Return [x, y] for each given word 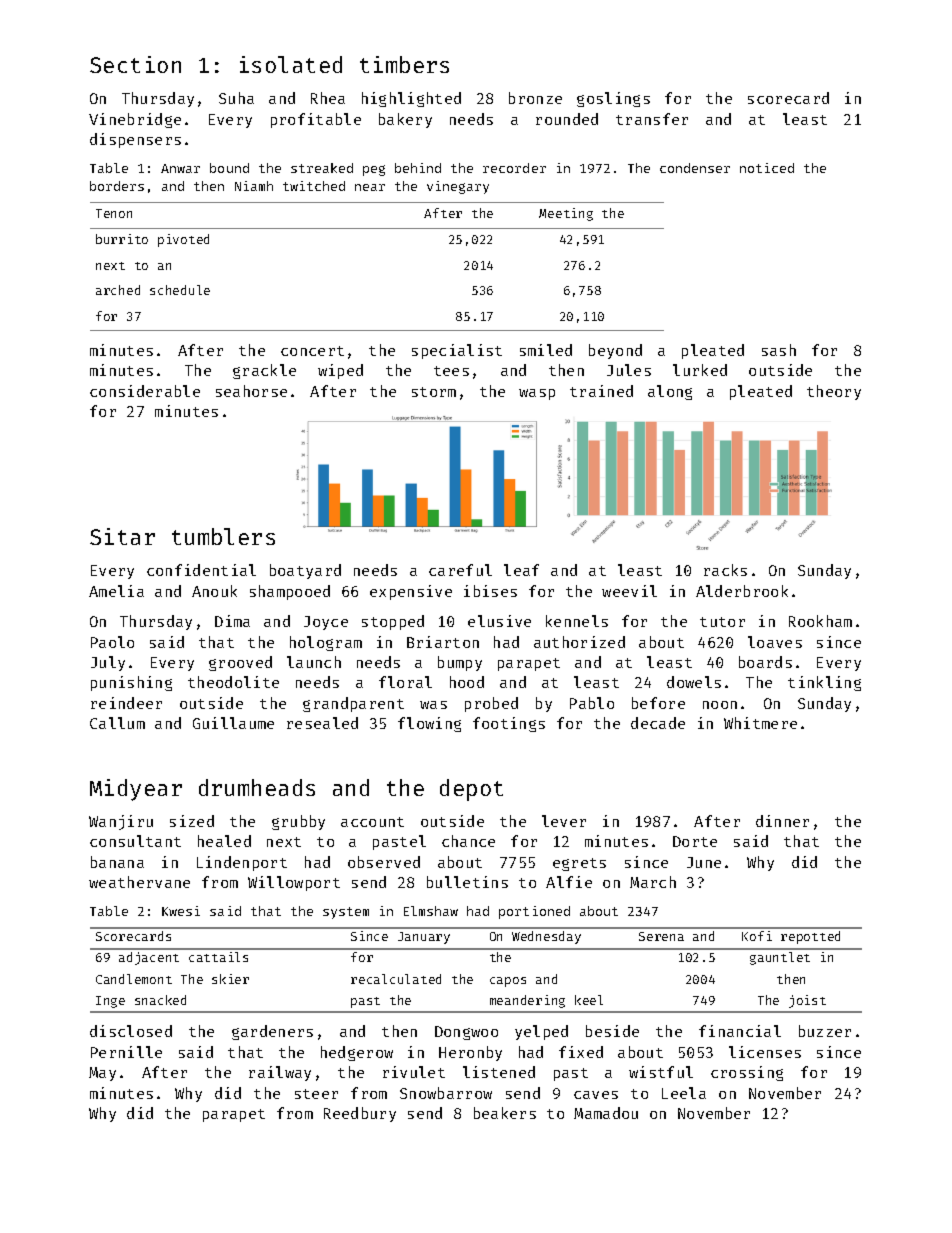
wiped [340, 371]
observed [384, 862]
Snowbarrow [446, 1093]
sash [779, 350]
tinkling [824, 683]
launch [314, 662]
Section [135, 64]
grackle [264, 371]
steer [316, 1094]
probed [491, 704]
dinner [782, 821]
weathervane [139, 882]
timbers [404, 64]
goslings [613, 99]
